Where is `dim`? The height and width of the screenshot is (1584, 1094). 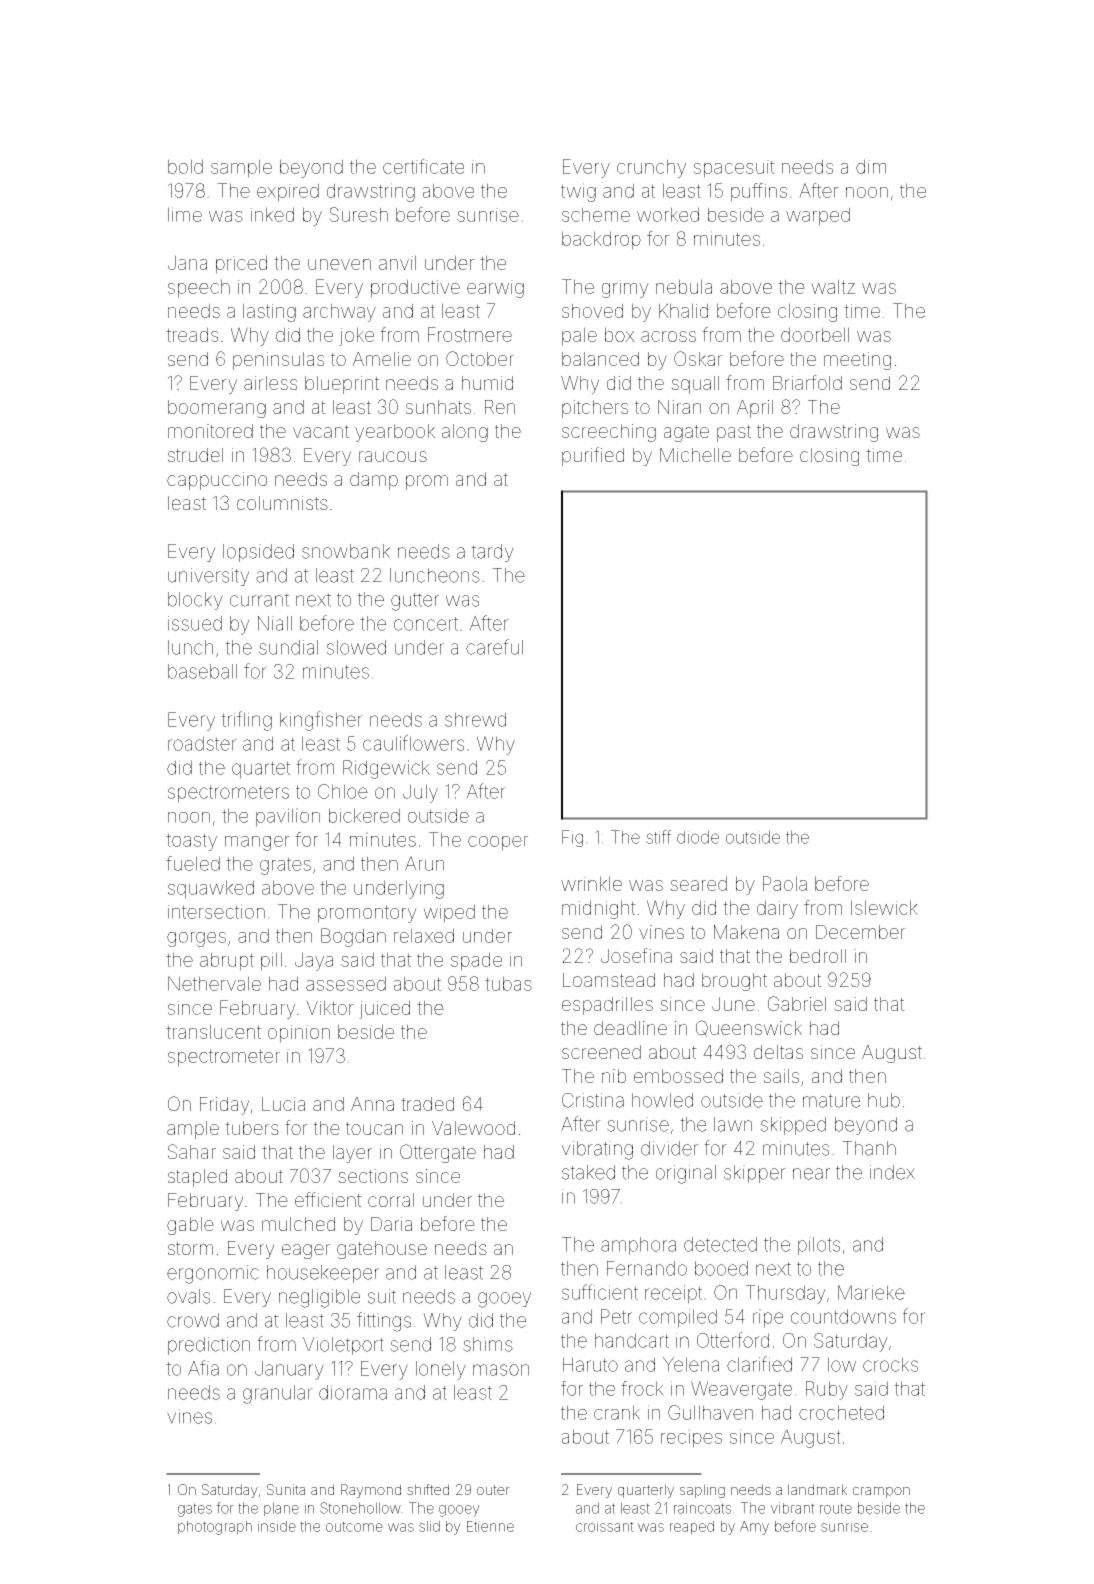 dim is located at coordinates (871, 166).
